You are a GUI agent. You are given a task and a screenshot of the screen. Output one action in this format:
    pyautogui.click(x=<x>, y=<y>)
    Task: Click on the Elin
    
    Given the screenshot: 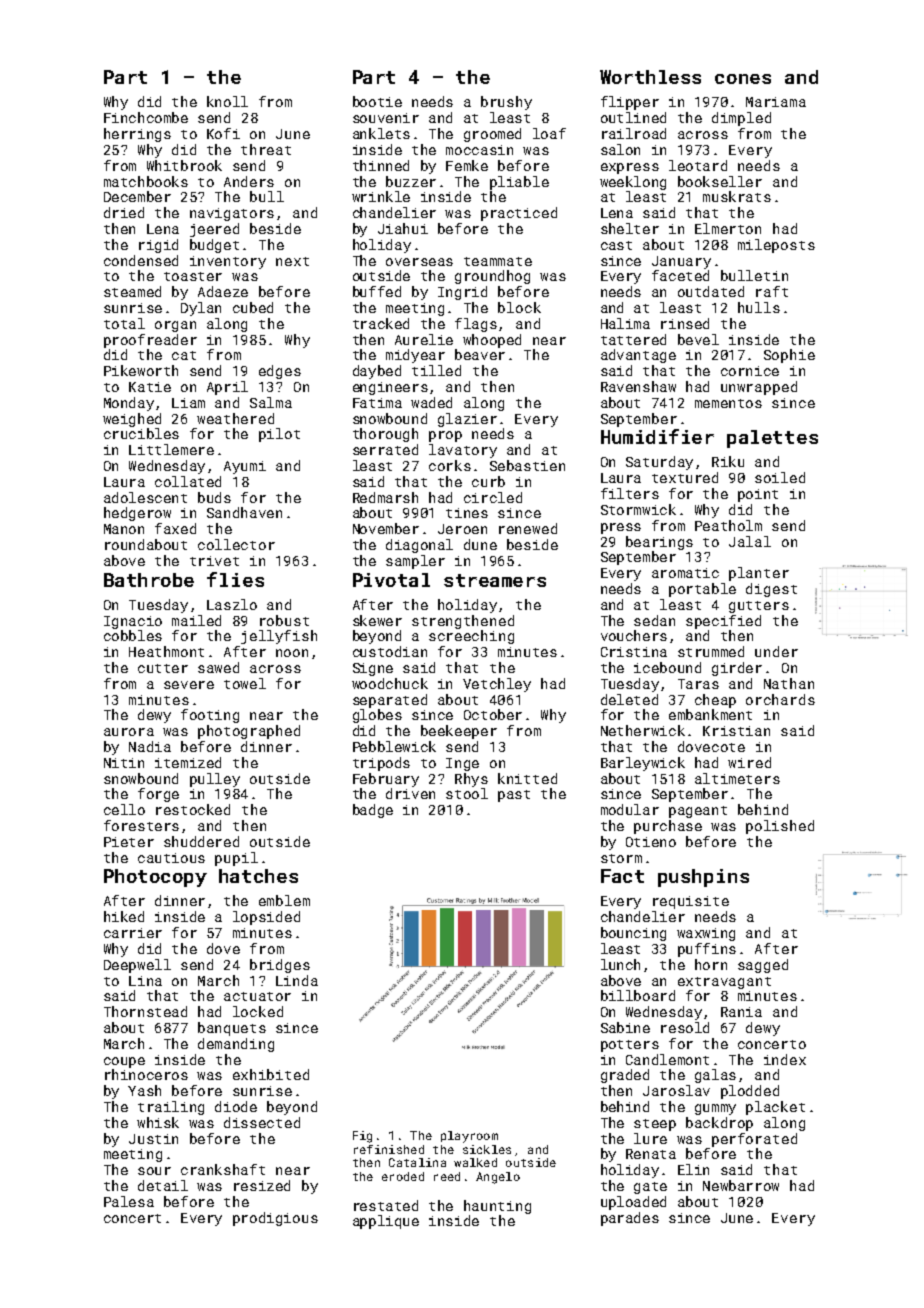 What is the action you would take?
    pyautogui.click(x=693, y=1169)
